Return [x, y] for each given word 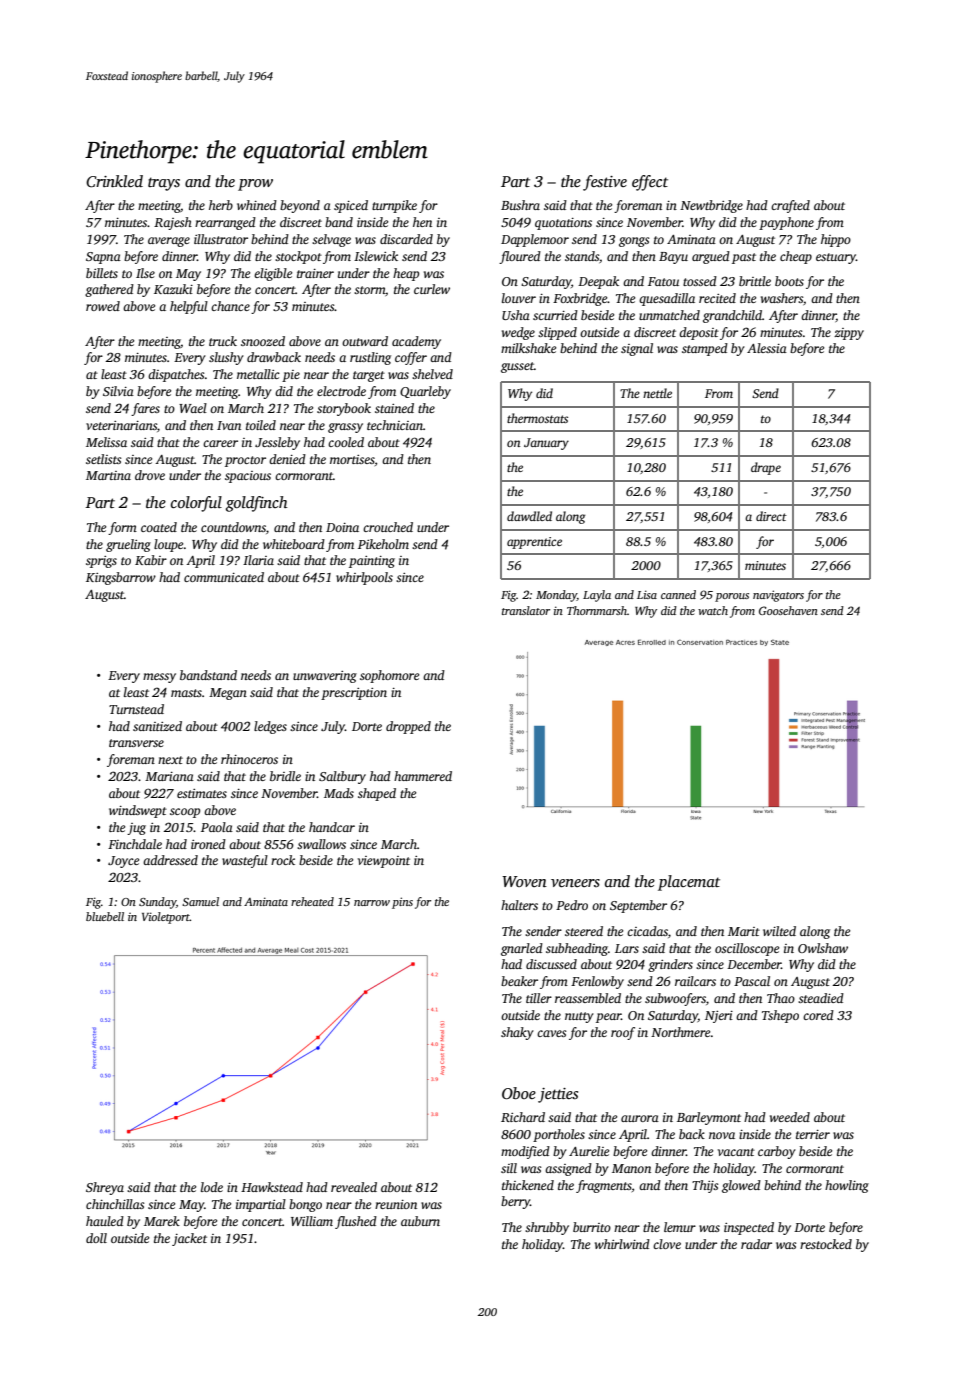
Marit [744, 931]
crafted [790, 206]
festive [605, 183]
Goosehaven [788, 610]
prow [255, 185]
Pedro [572, 905]
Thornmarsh [597, 610]
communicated [224, 577]
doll [96, 1238]
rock [283, 860]
